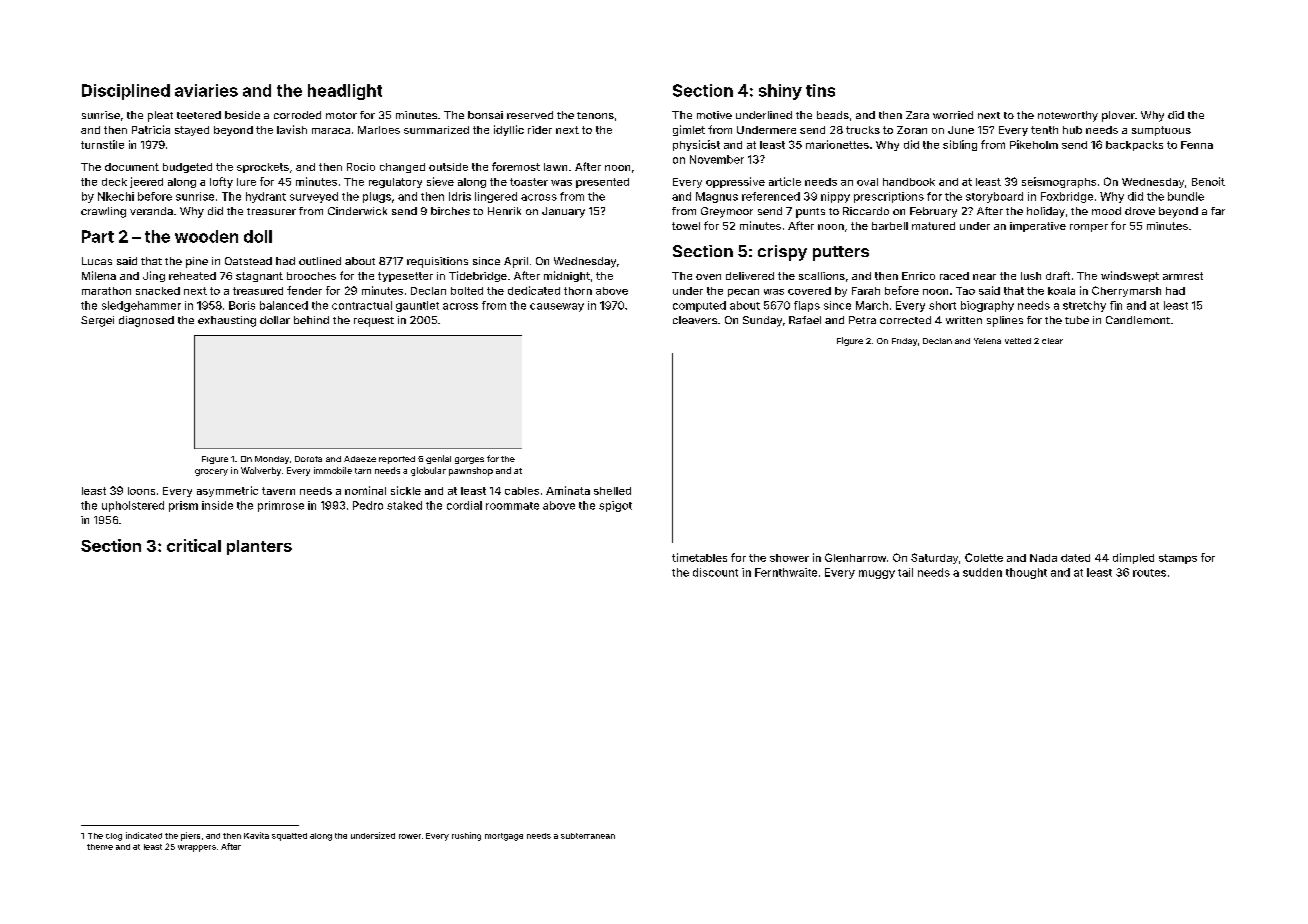 The height and width of the document is (924, 1308). What do you see at coordinates (146, 182) in the document?
I see `jeered` at bounding box center [146, 182].
